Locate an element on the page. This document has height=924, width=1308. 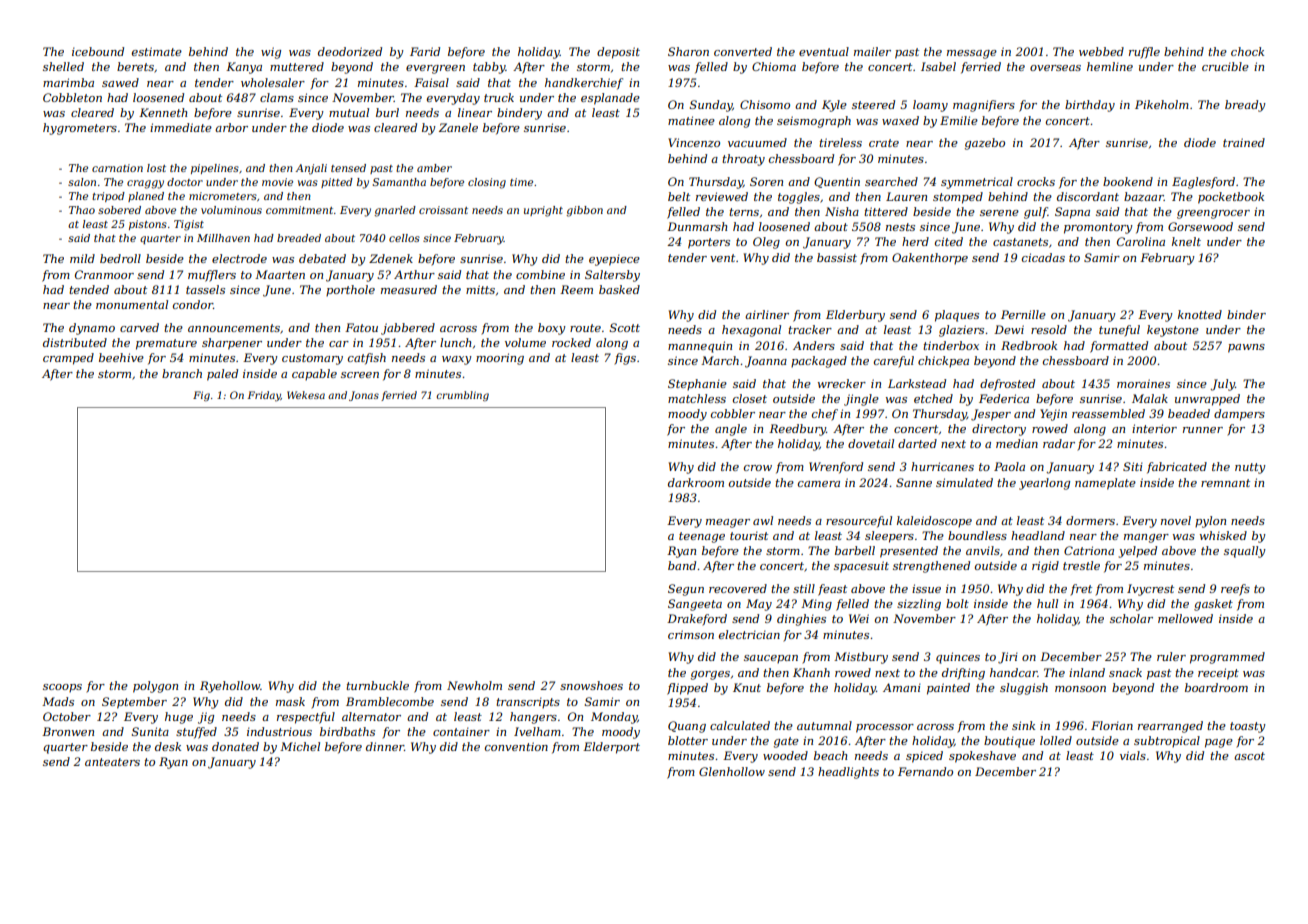
branch is located at coordinates (182, 373).
